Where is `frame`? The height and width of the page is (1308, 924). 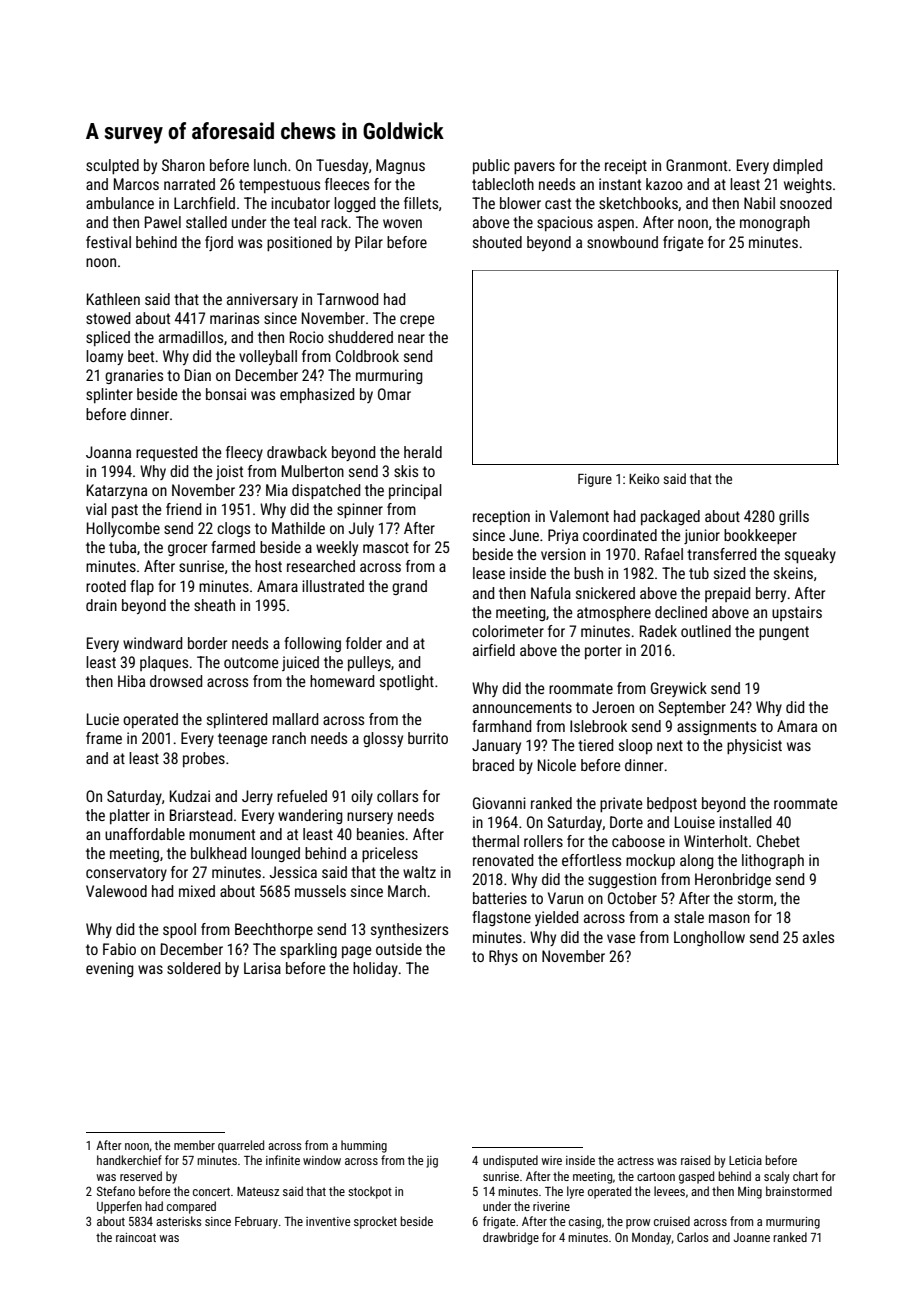
frame is located at coordinates (104, 738).
